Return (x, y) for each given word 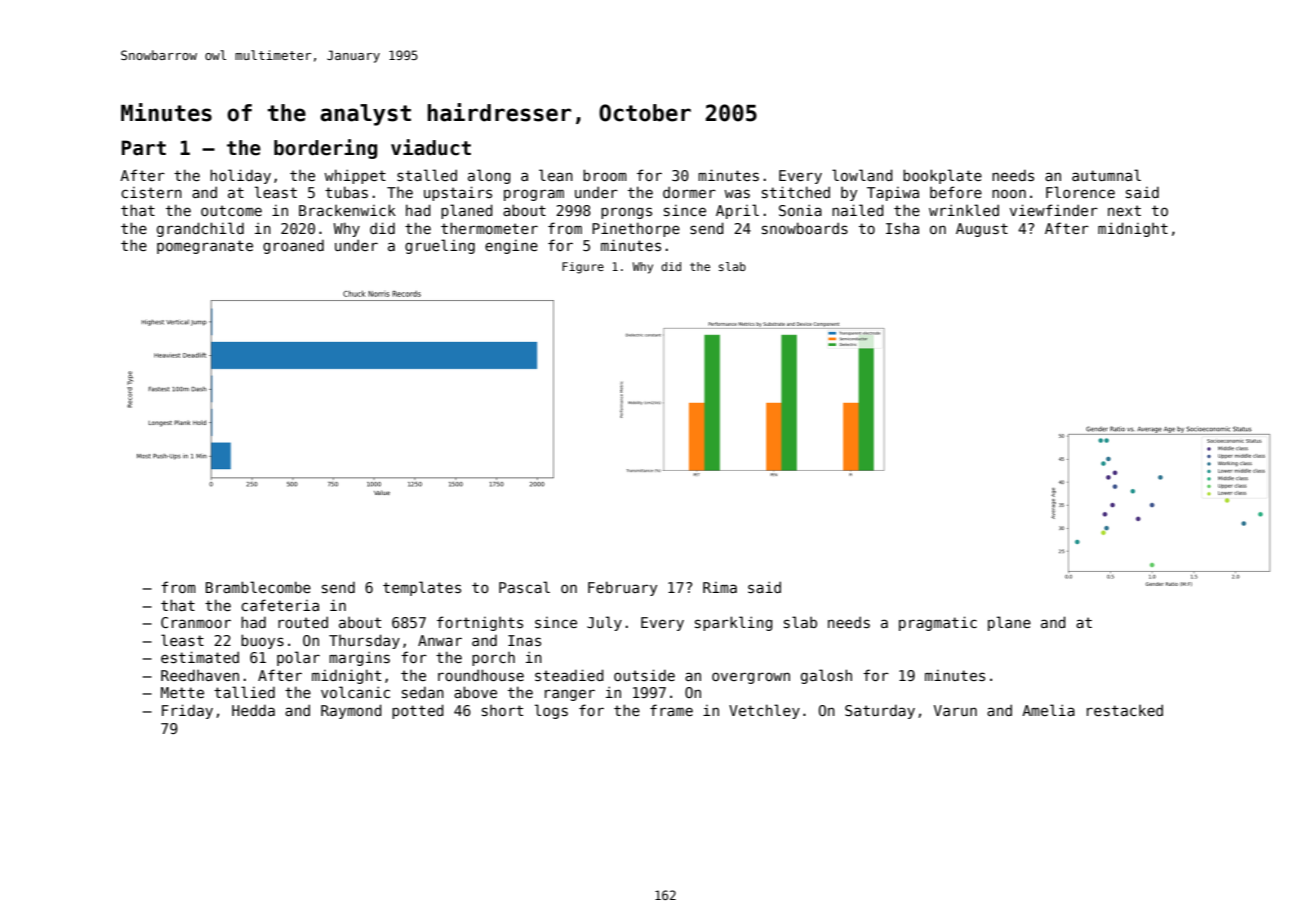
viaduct (431, 147)
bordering (325, 149)
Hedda (253, 710)
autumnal (1106, 175)
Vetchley (764, 711)
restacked (1125, 710)
